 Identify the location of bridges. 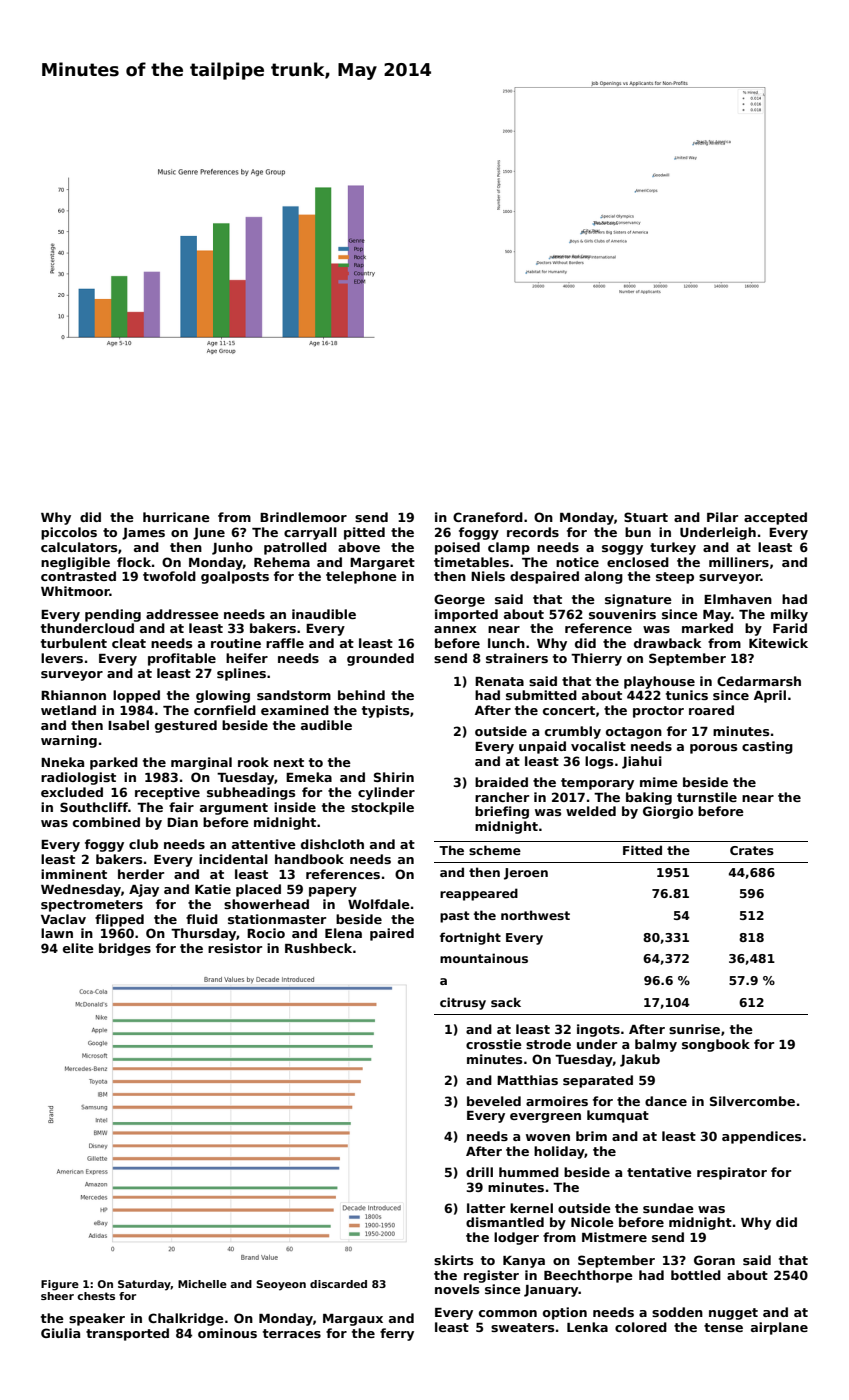
(125, 949).
